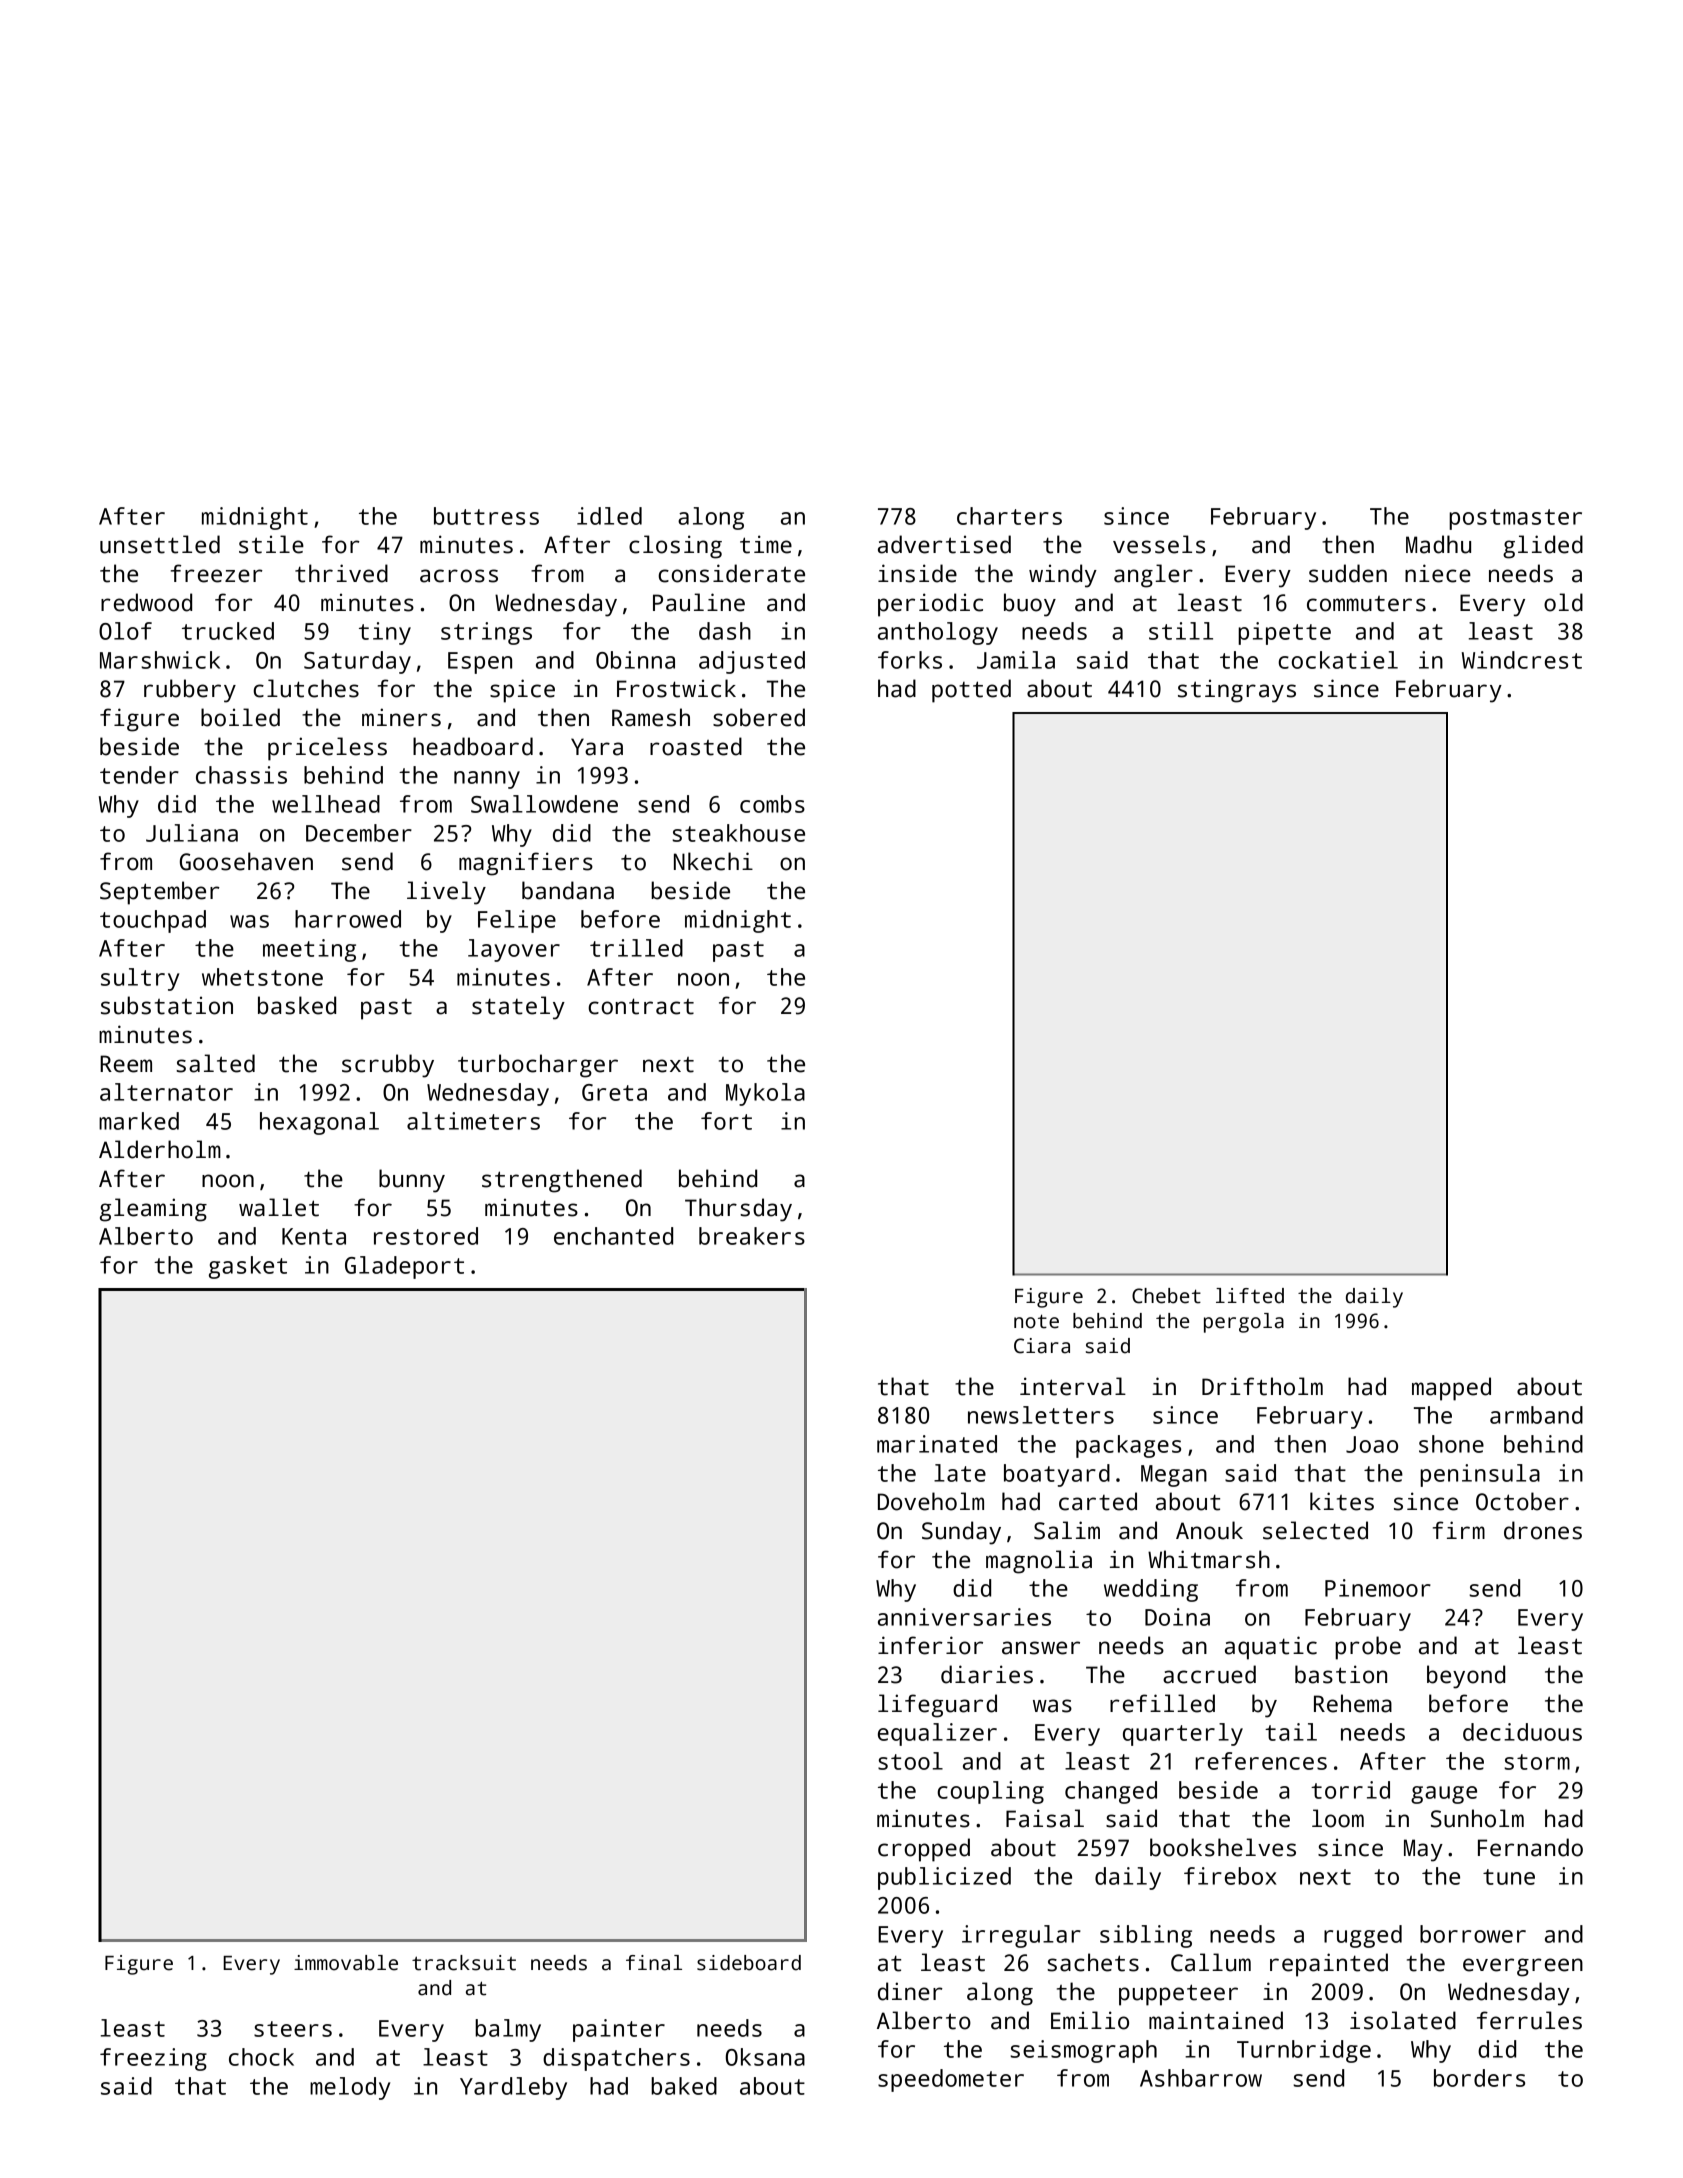 The height and width of the screenshot is (2178, 1683). Describe the element at coordinates (738, 833) in the screenshot. I see `steakhouse` at that location.
